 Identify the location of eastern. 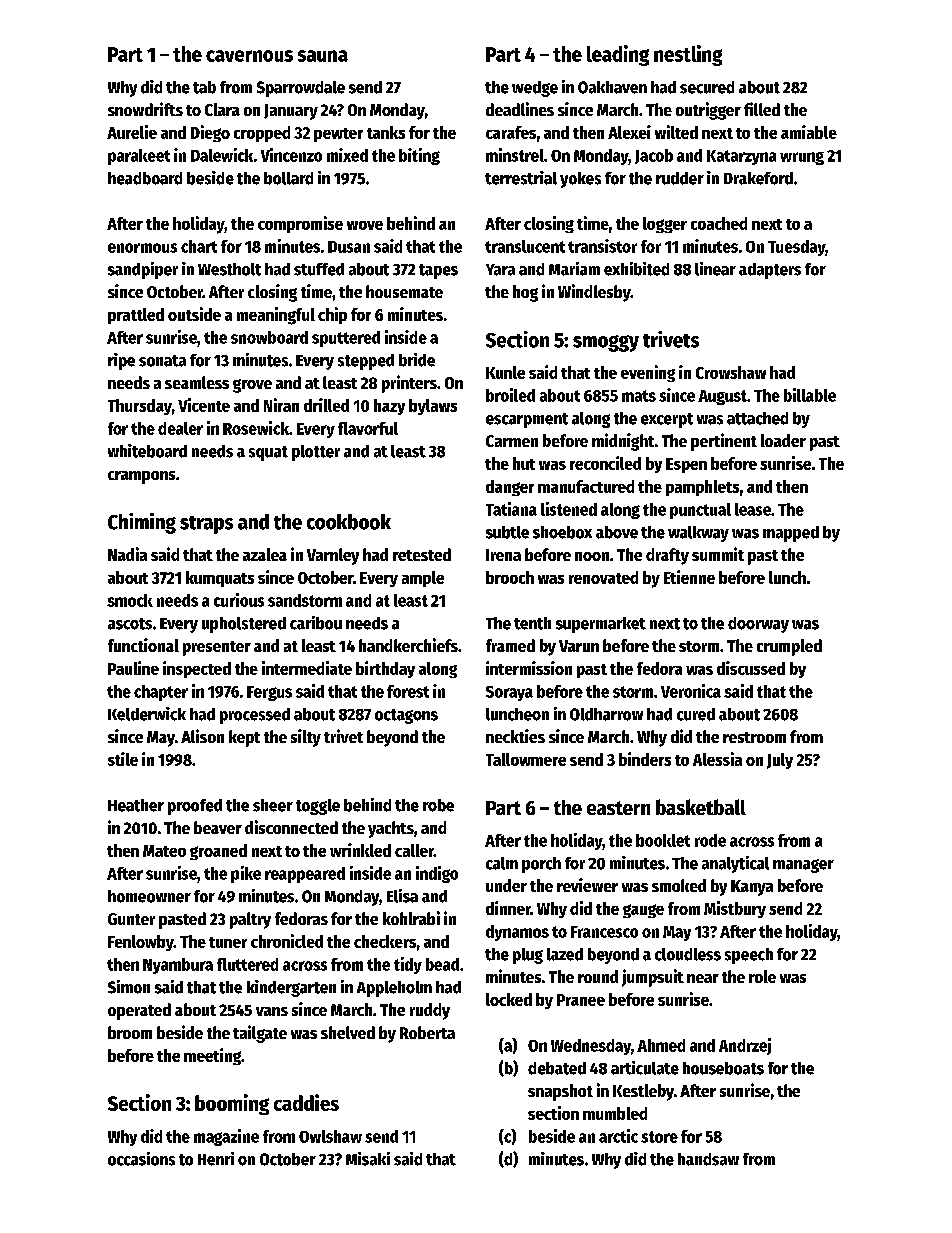
(618, 808).
